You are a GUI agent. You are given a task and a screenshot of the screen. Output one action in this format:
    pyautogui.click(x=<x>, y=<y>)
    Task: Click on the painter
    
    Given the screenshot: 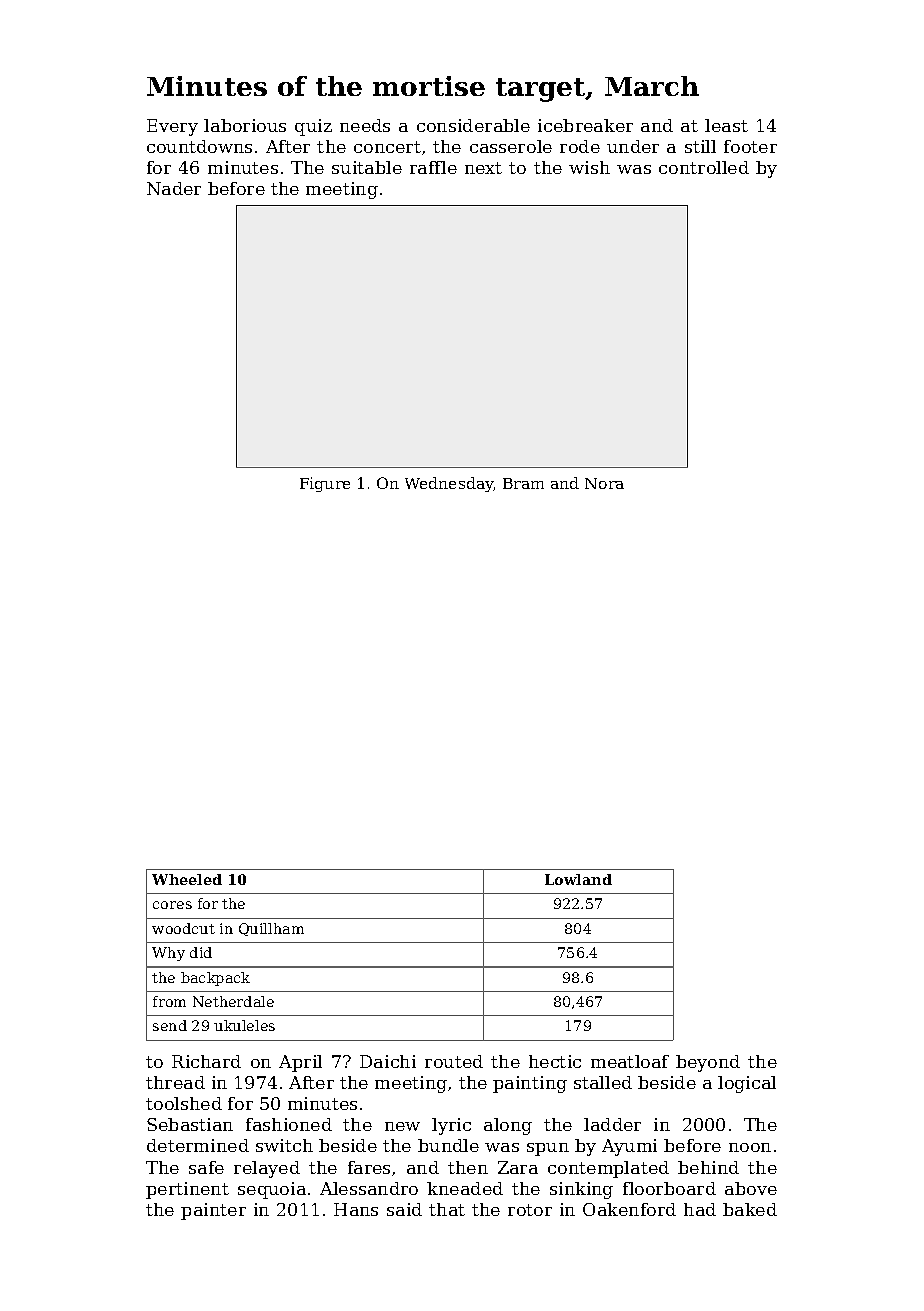 What is the action you would take?
    pyautogui.click(x=213, y=1211)
